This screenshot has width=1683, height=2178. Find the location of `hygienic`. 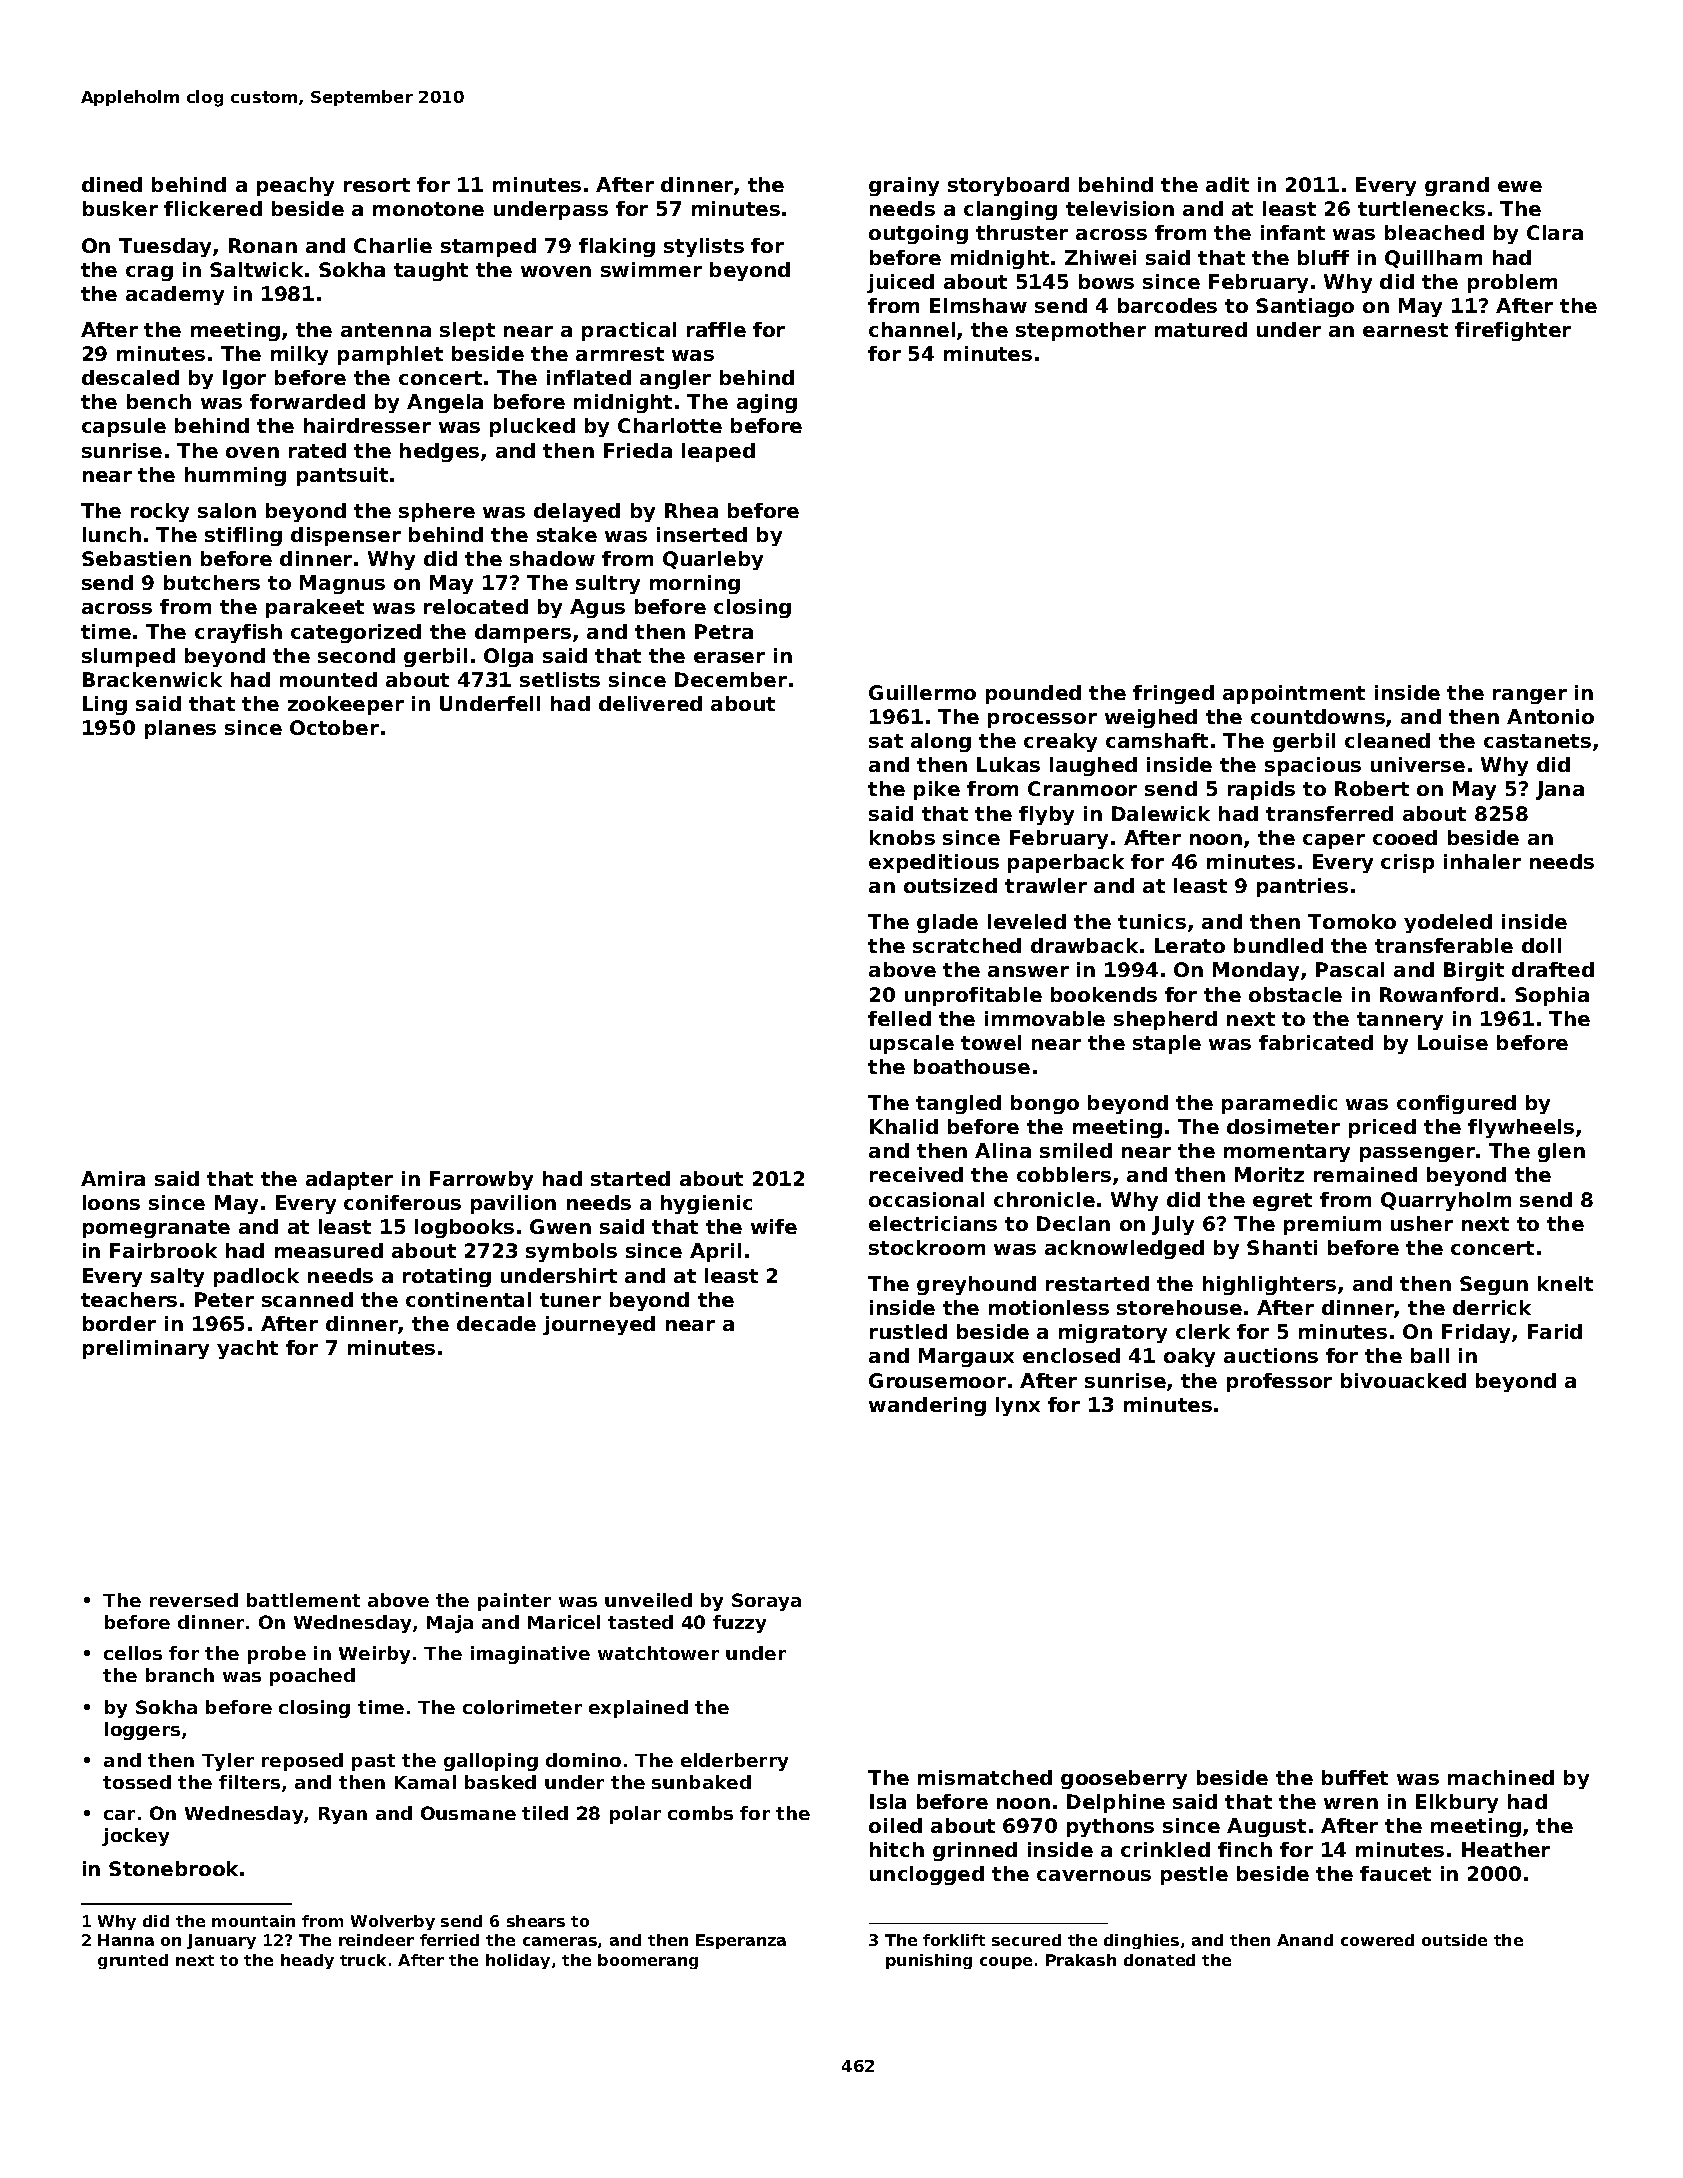

hygienic is located at coordinates (706, 1204).
